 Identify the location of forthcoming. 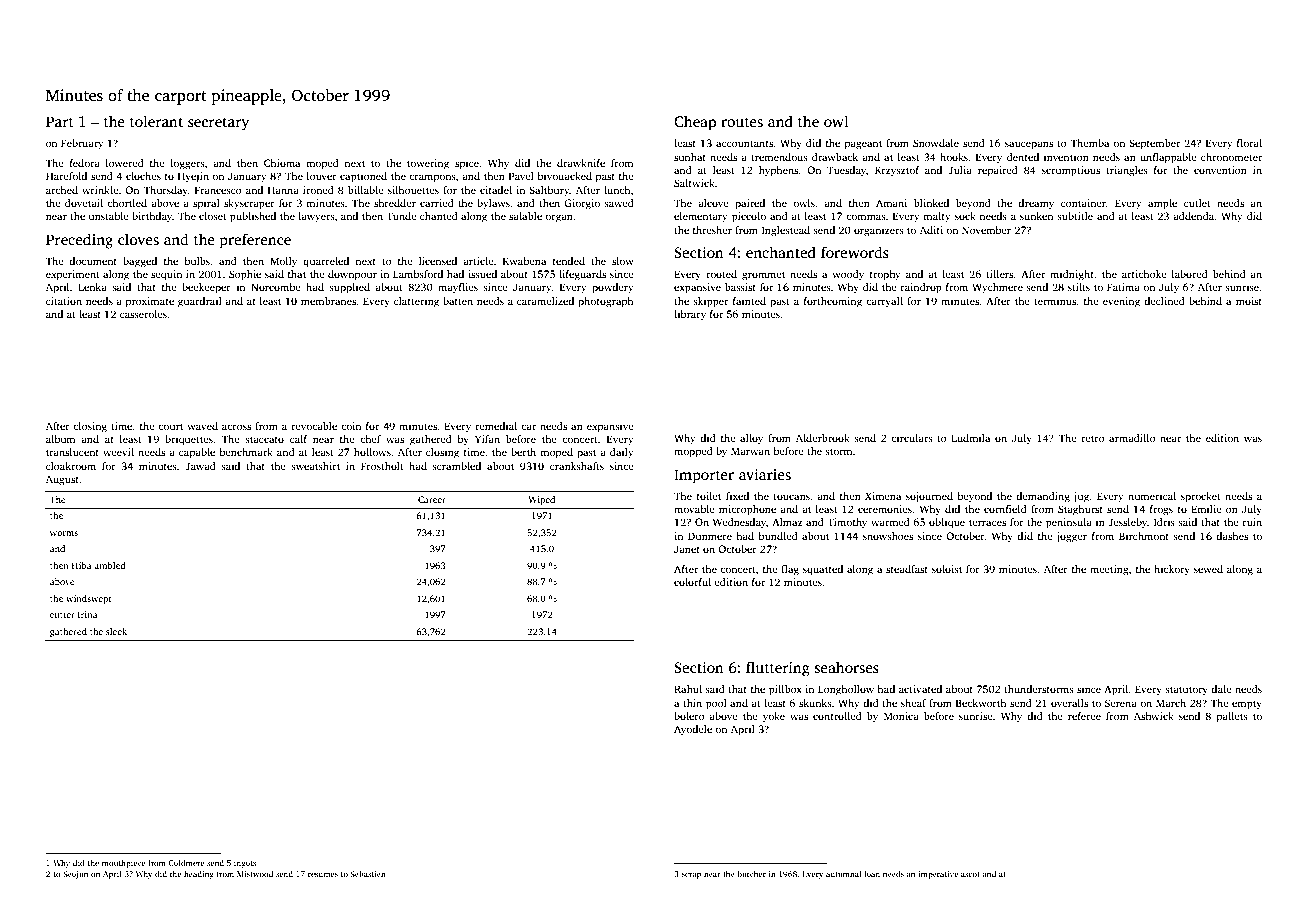
(833, 302).
